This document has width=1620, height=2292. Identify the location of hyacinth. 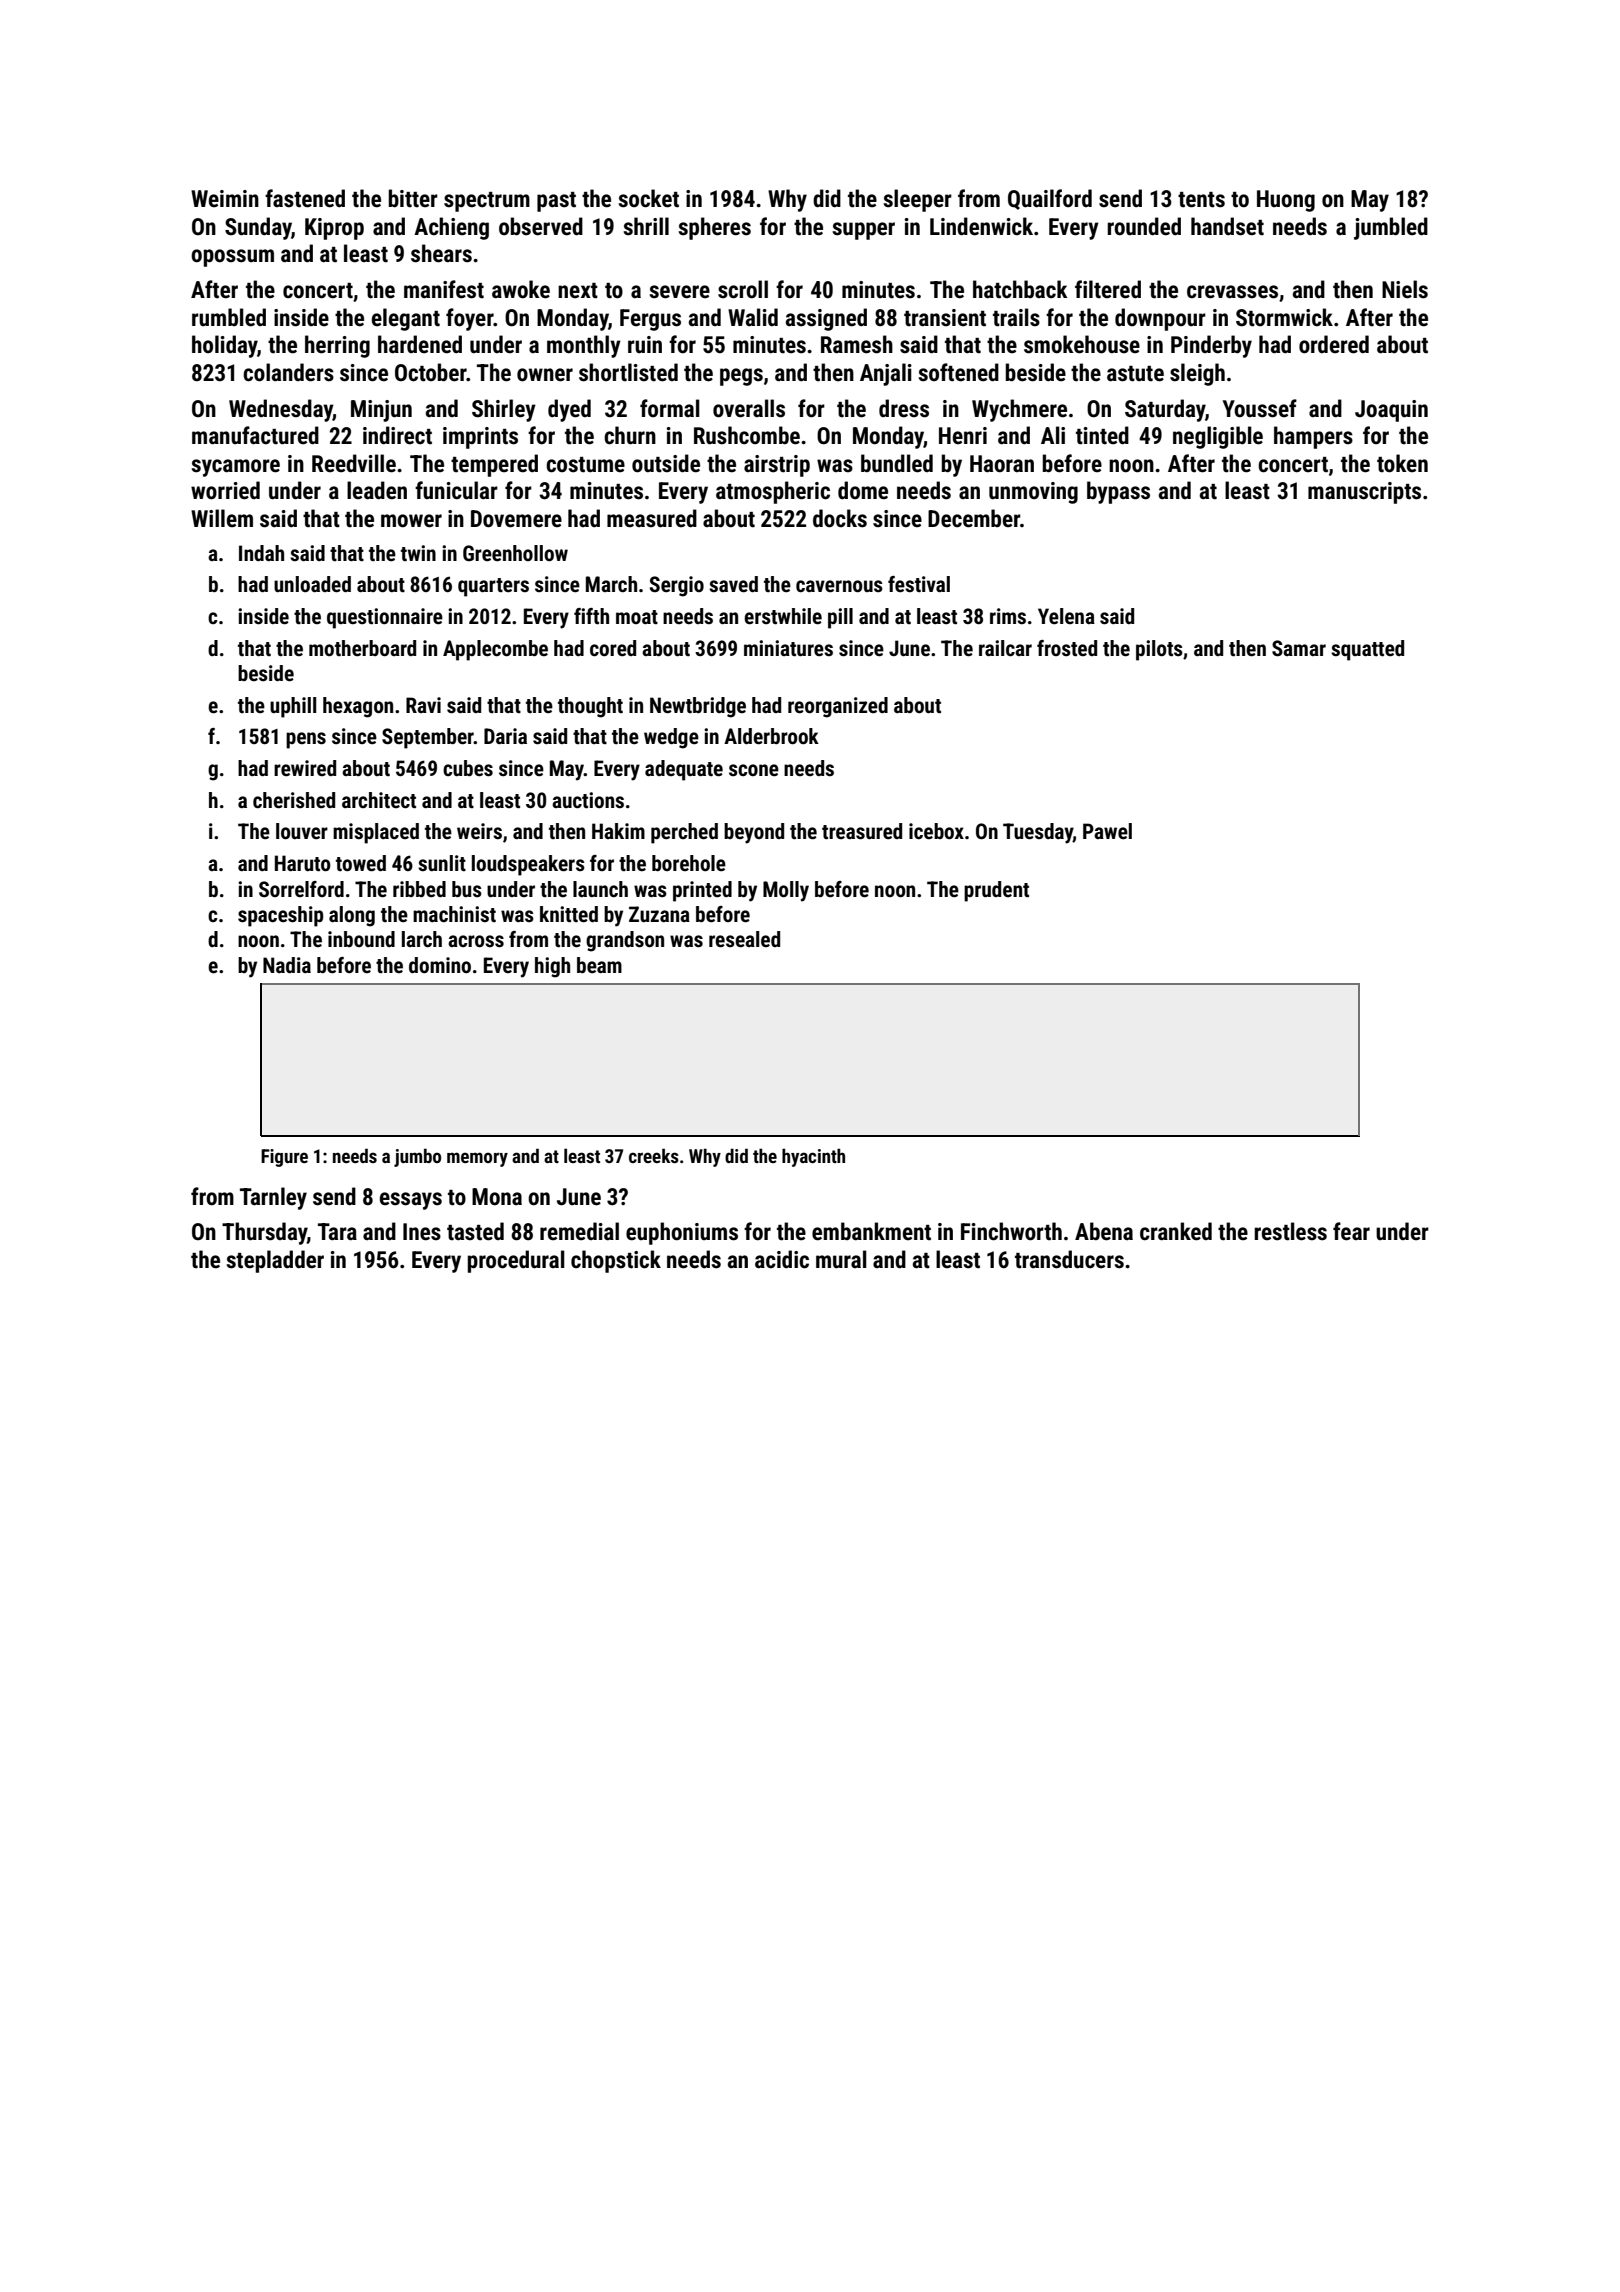
(813, 1157).
